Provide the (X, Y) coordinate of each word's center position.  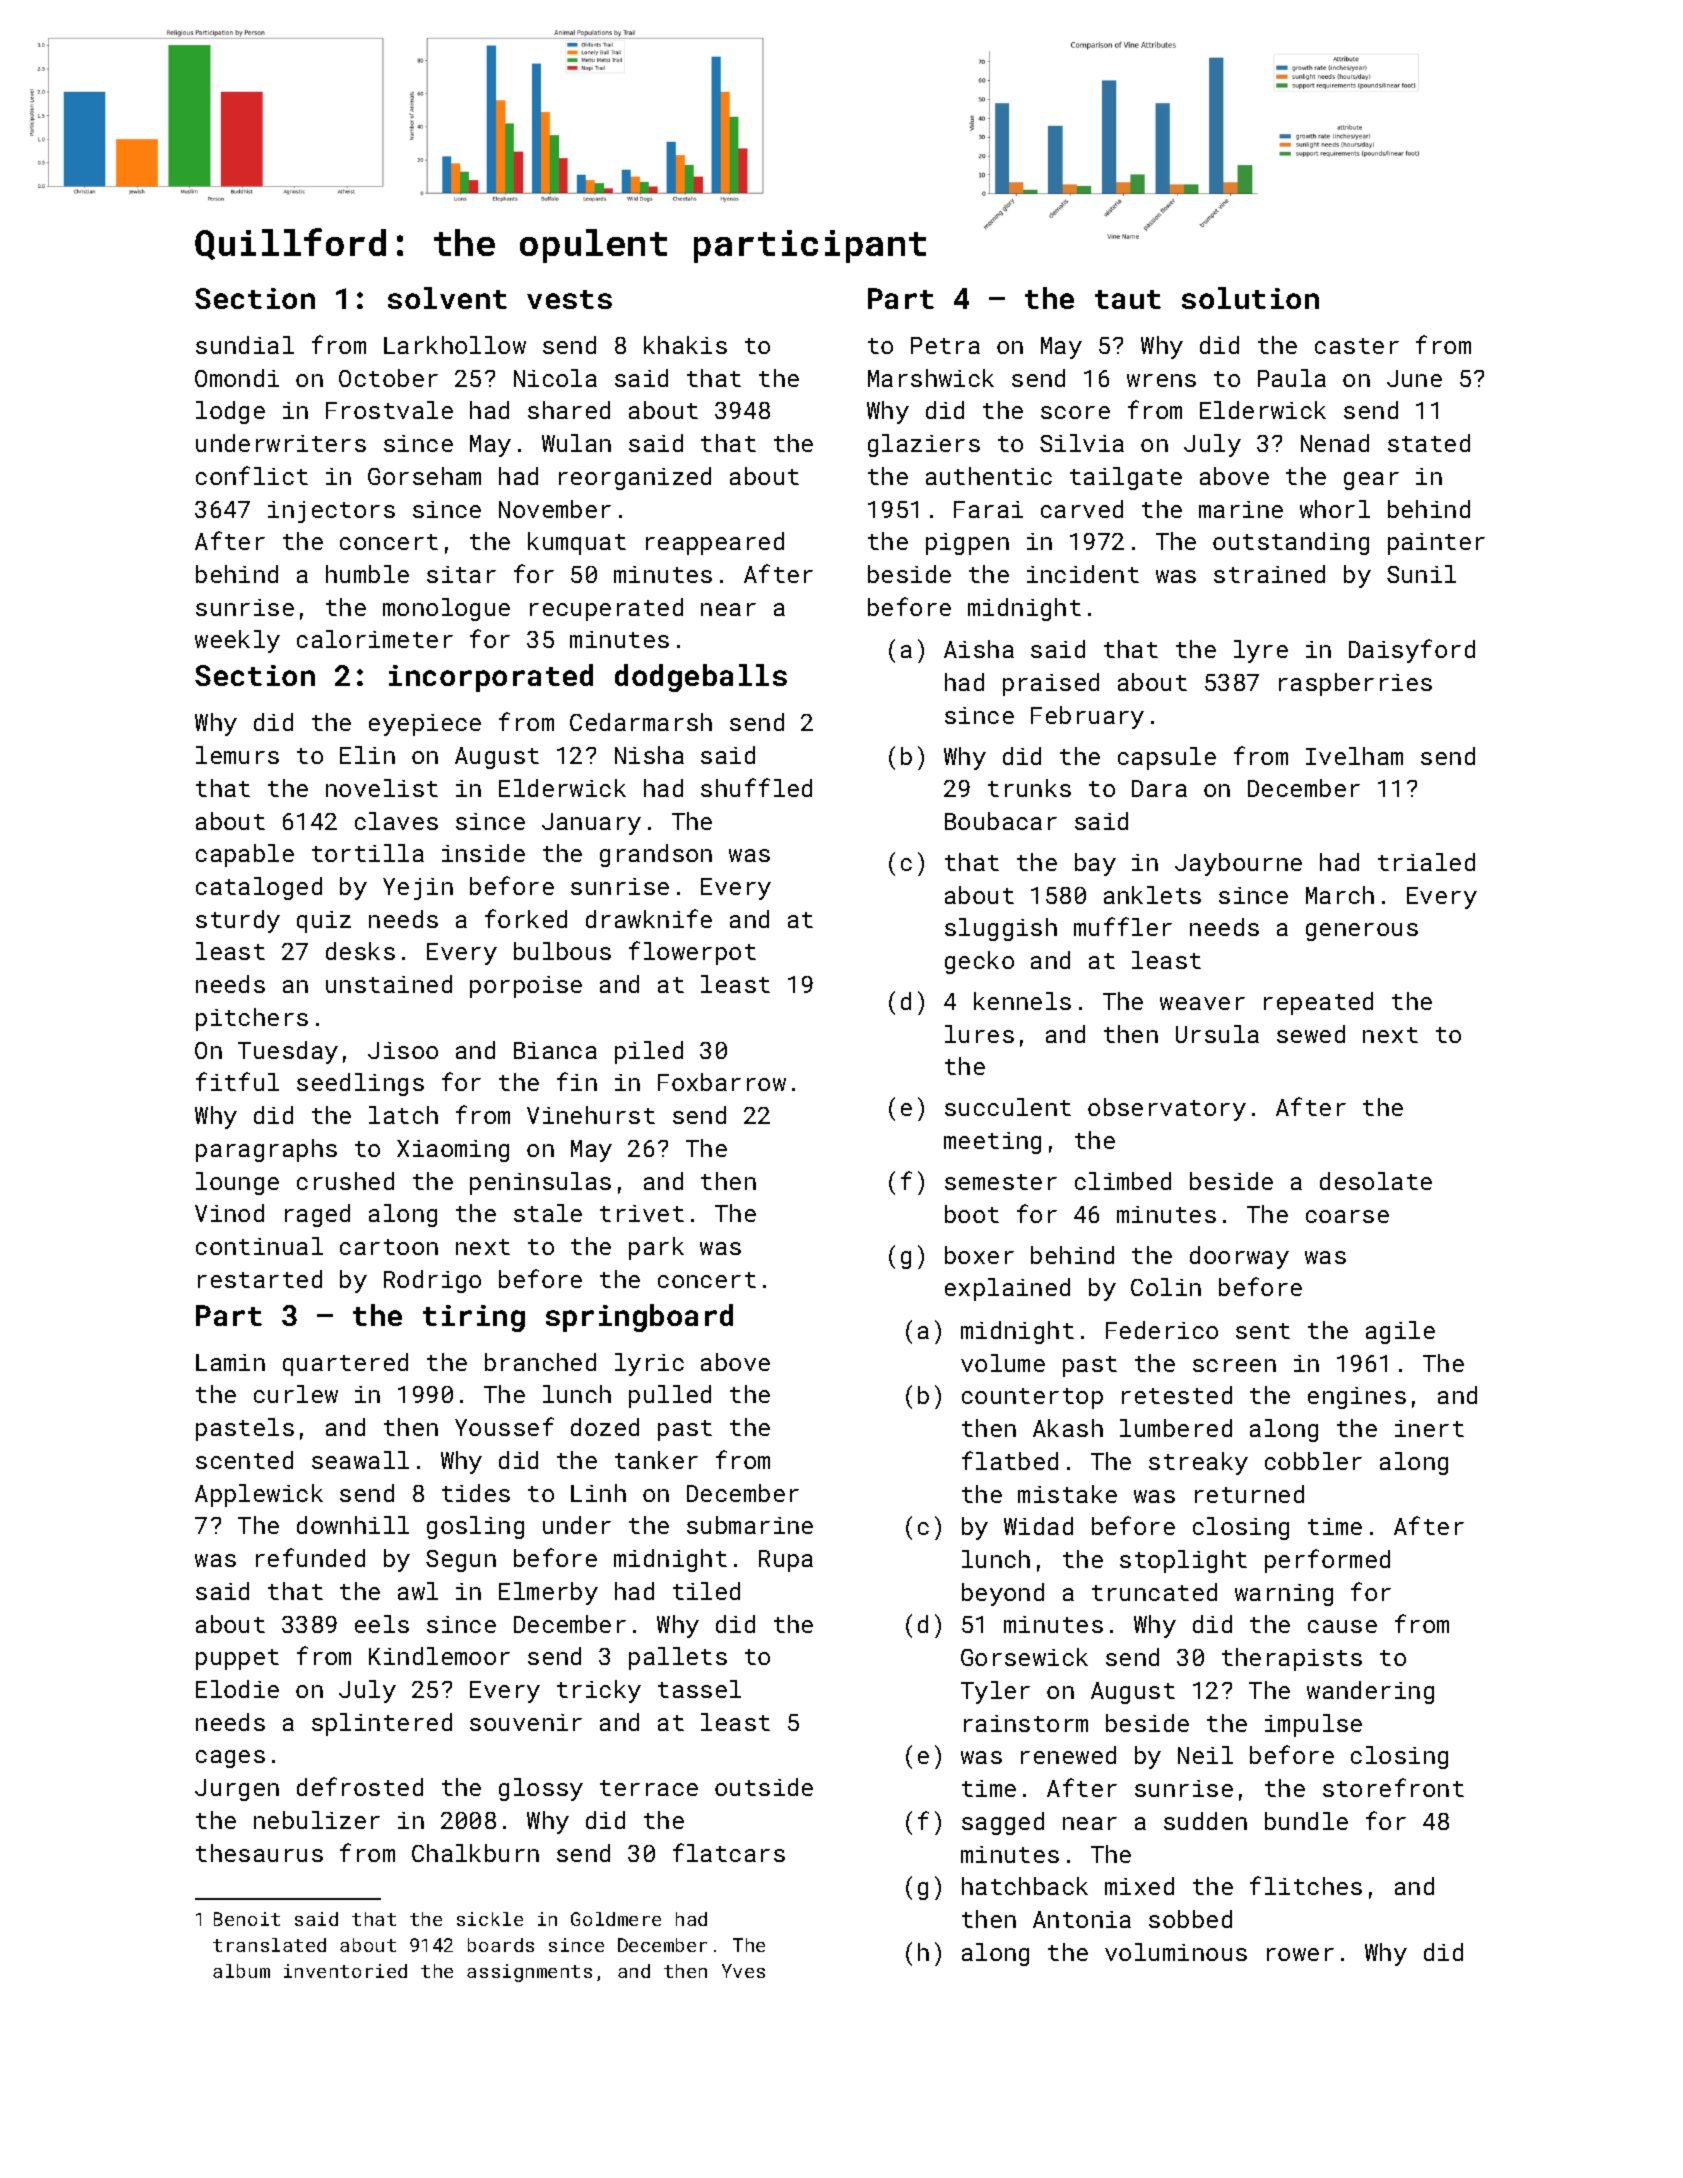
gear (1371, 481)
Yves (743, 1971)
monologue (446, 609)
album (241, 1971)
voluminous (1176, 1952)
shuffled (756, 787)
